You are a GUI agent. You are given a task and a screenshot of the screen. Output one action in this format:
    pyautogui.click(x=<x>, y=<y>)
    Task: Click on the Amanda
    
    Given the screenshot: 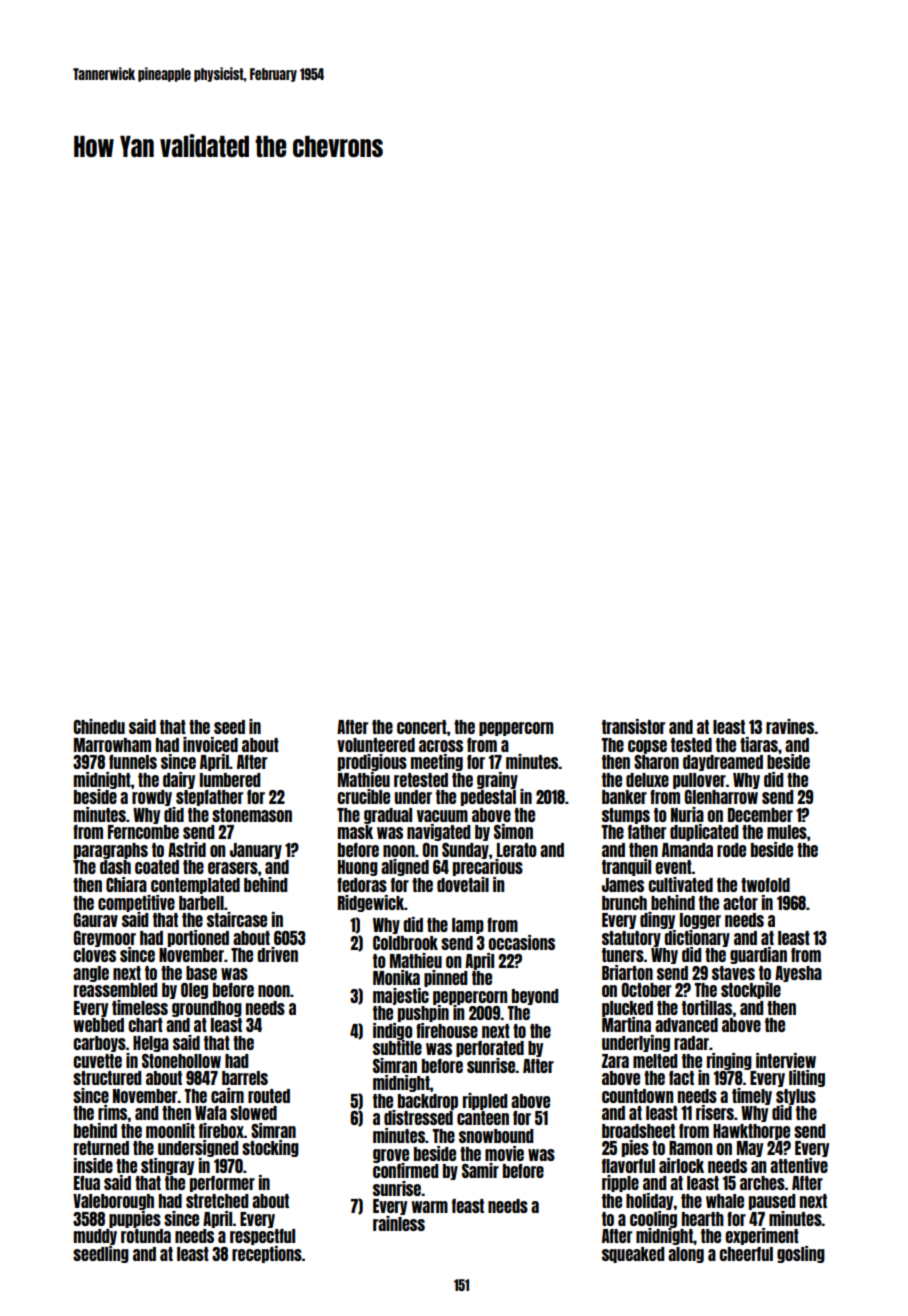 What is the action you would take?
    pyautogui.click(x=687, y=850)
